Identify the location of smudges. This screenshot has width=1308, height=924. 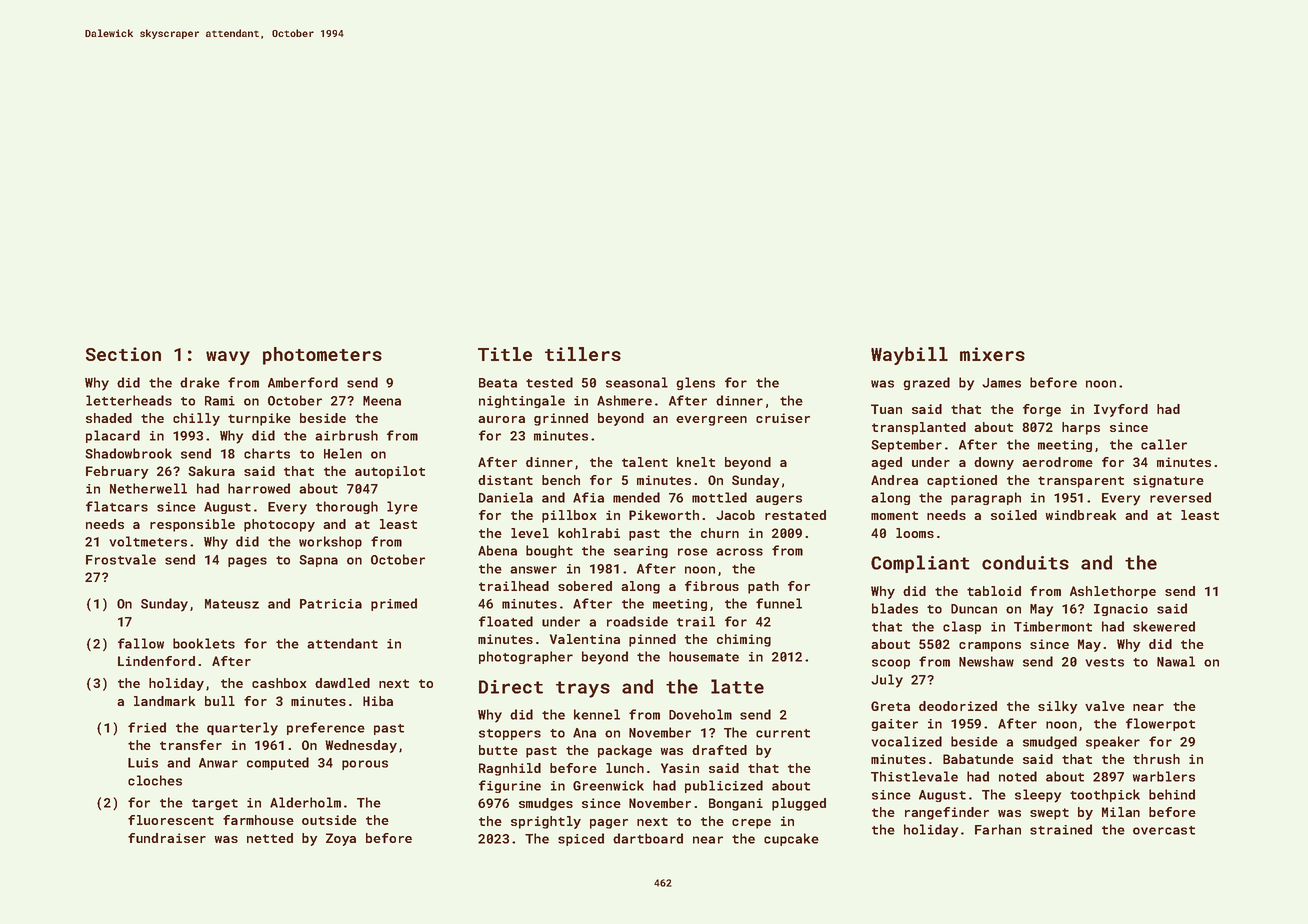
(546, 804).
